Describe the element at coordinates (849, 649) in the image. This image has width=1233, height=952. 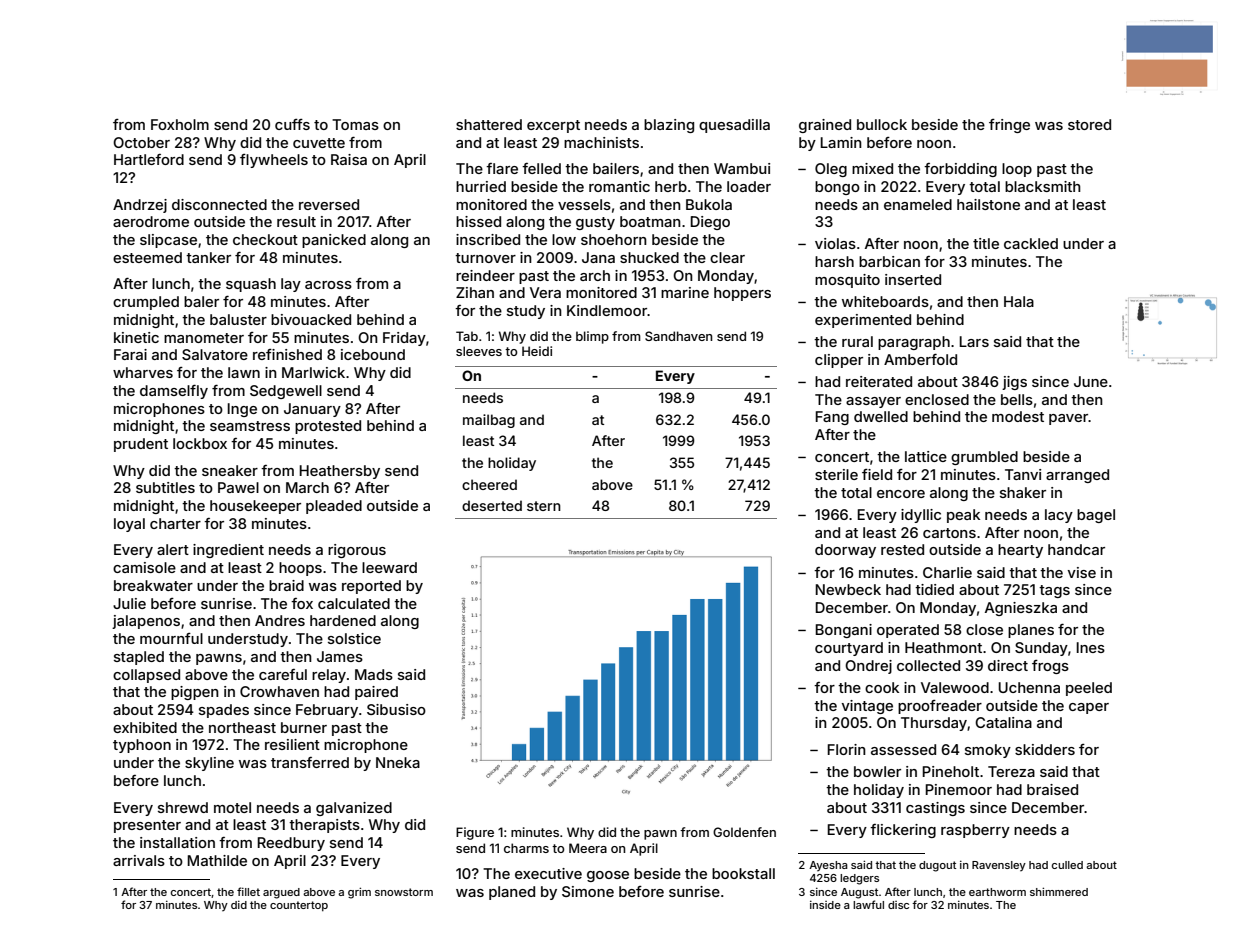
I see `courtyard` at that location.
